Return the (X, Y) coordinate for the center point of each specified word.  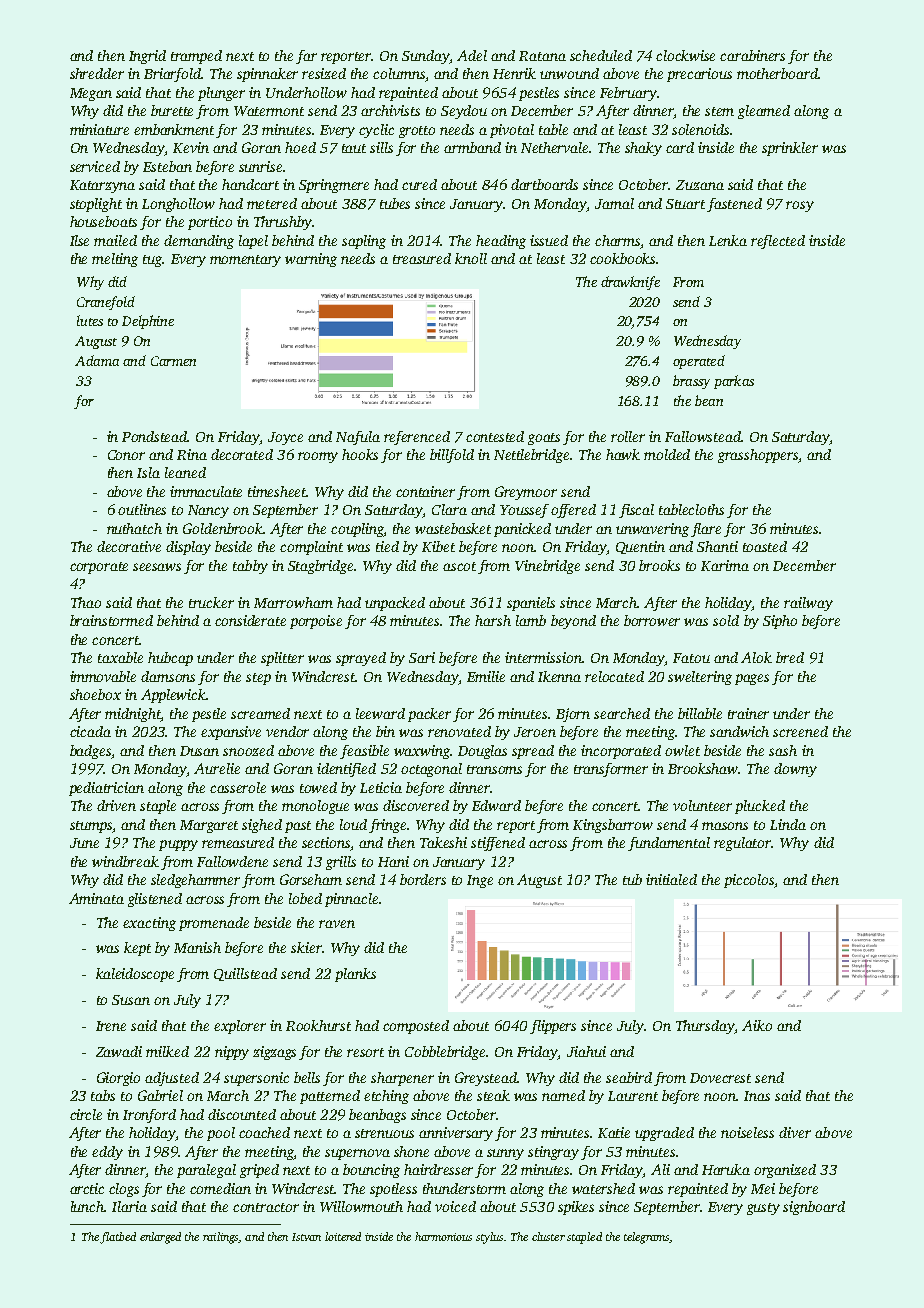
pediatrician (106, 789)
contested (495, 436)
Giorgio (118, 1079)
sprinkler (790, 149)
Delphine (148, 322)
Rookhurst (318, 1025)
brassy (691, 382)
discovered (416, 805)
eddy (107, 1153)
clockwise (685, 55)
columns (399, 73)
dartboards (544, 184)
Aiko (757, 1025)
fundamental (669, 844)
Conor (126, 455)
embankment (175, 131)
